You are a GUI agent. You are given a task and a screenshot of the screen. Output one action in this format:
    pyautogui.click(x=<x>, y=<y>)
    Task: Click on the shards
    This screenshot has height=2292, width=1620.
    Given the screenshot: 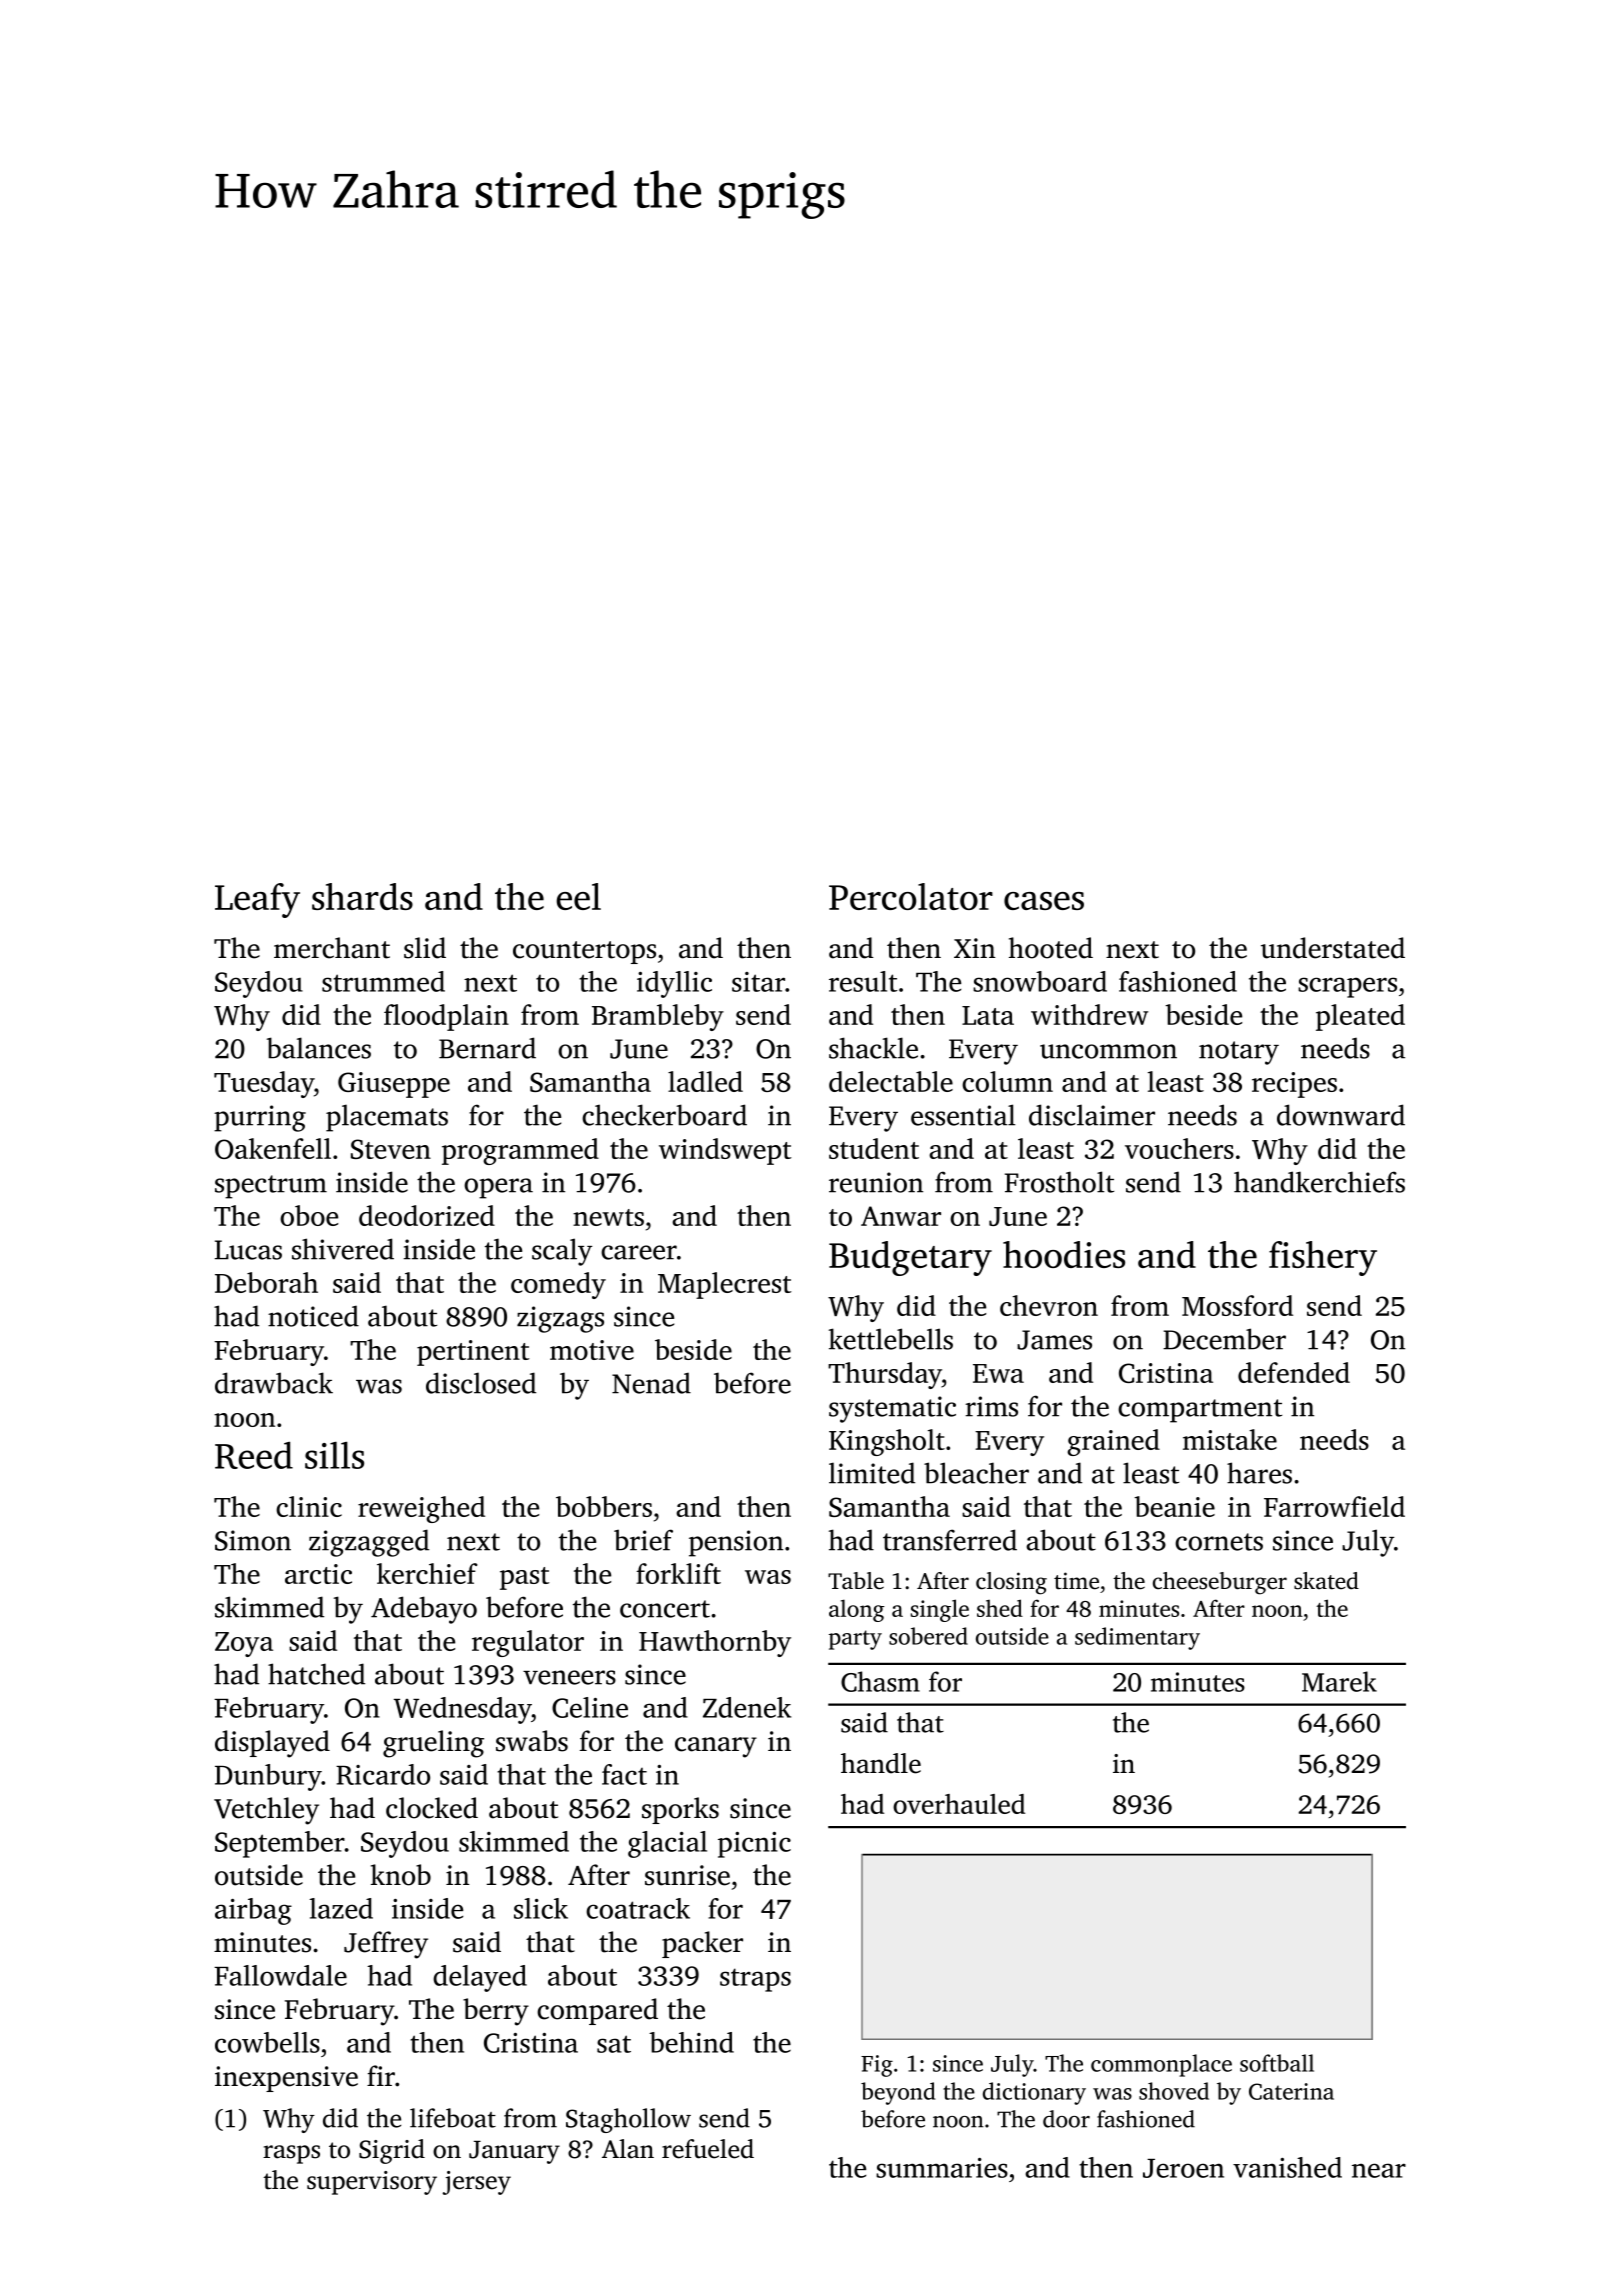 What is the action you would take?
    pyautogui.click(x=362, y=896)
